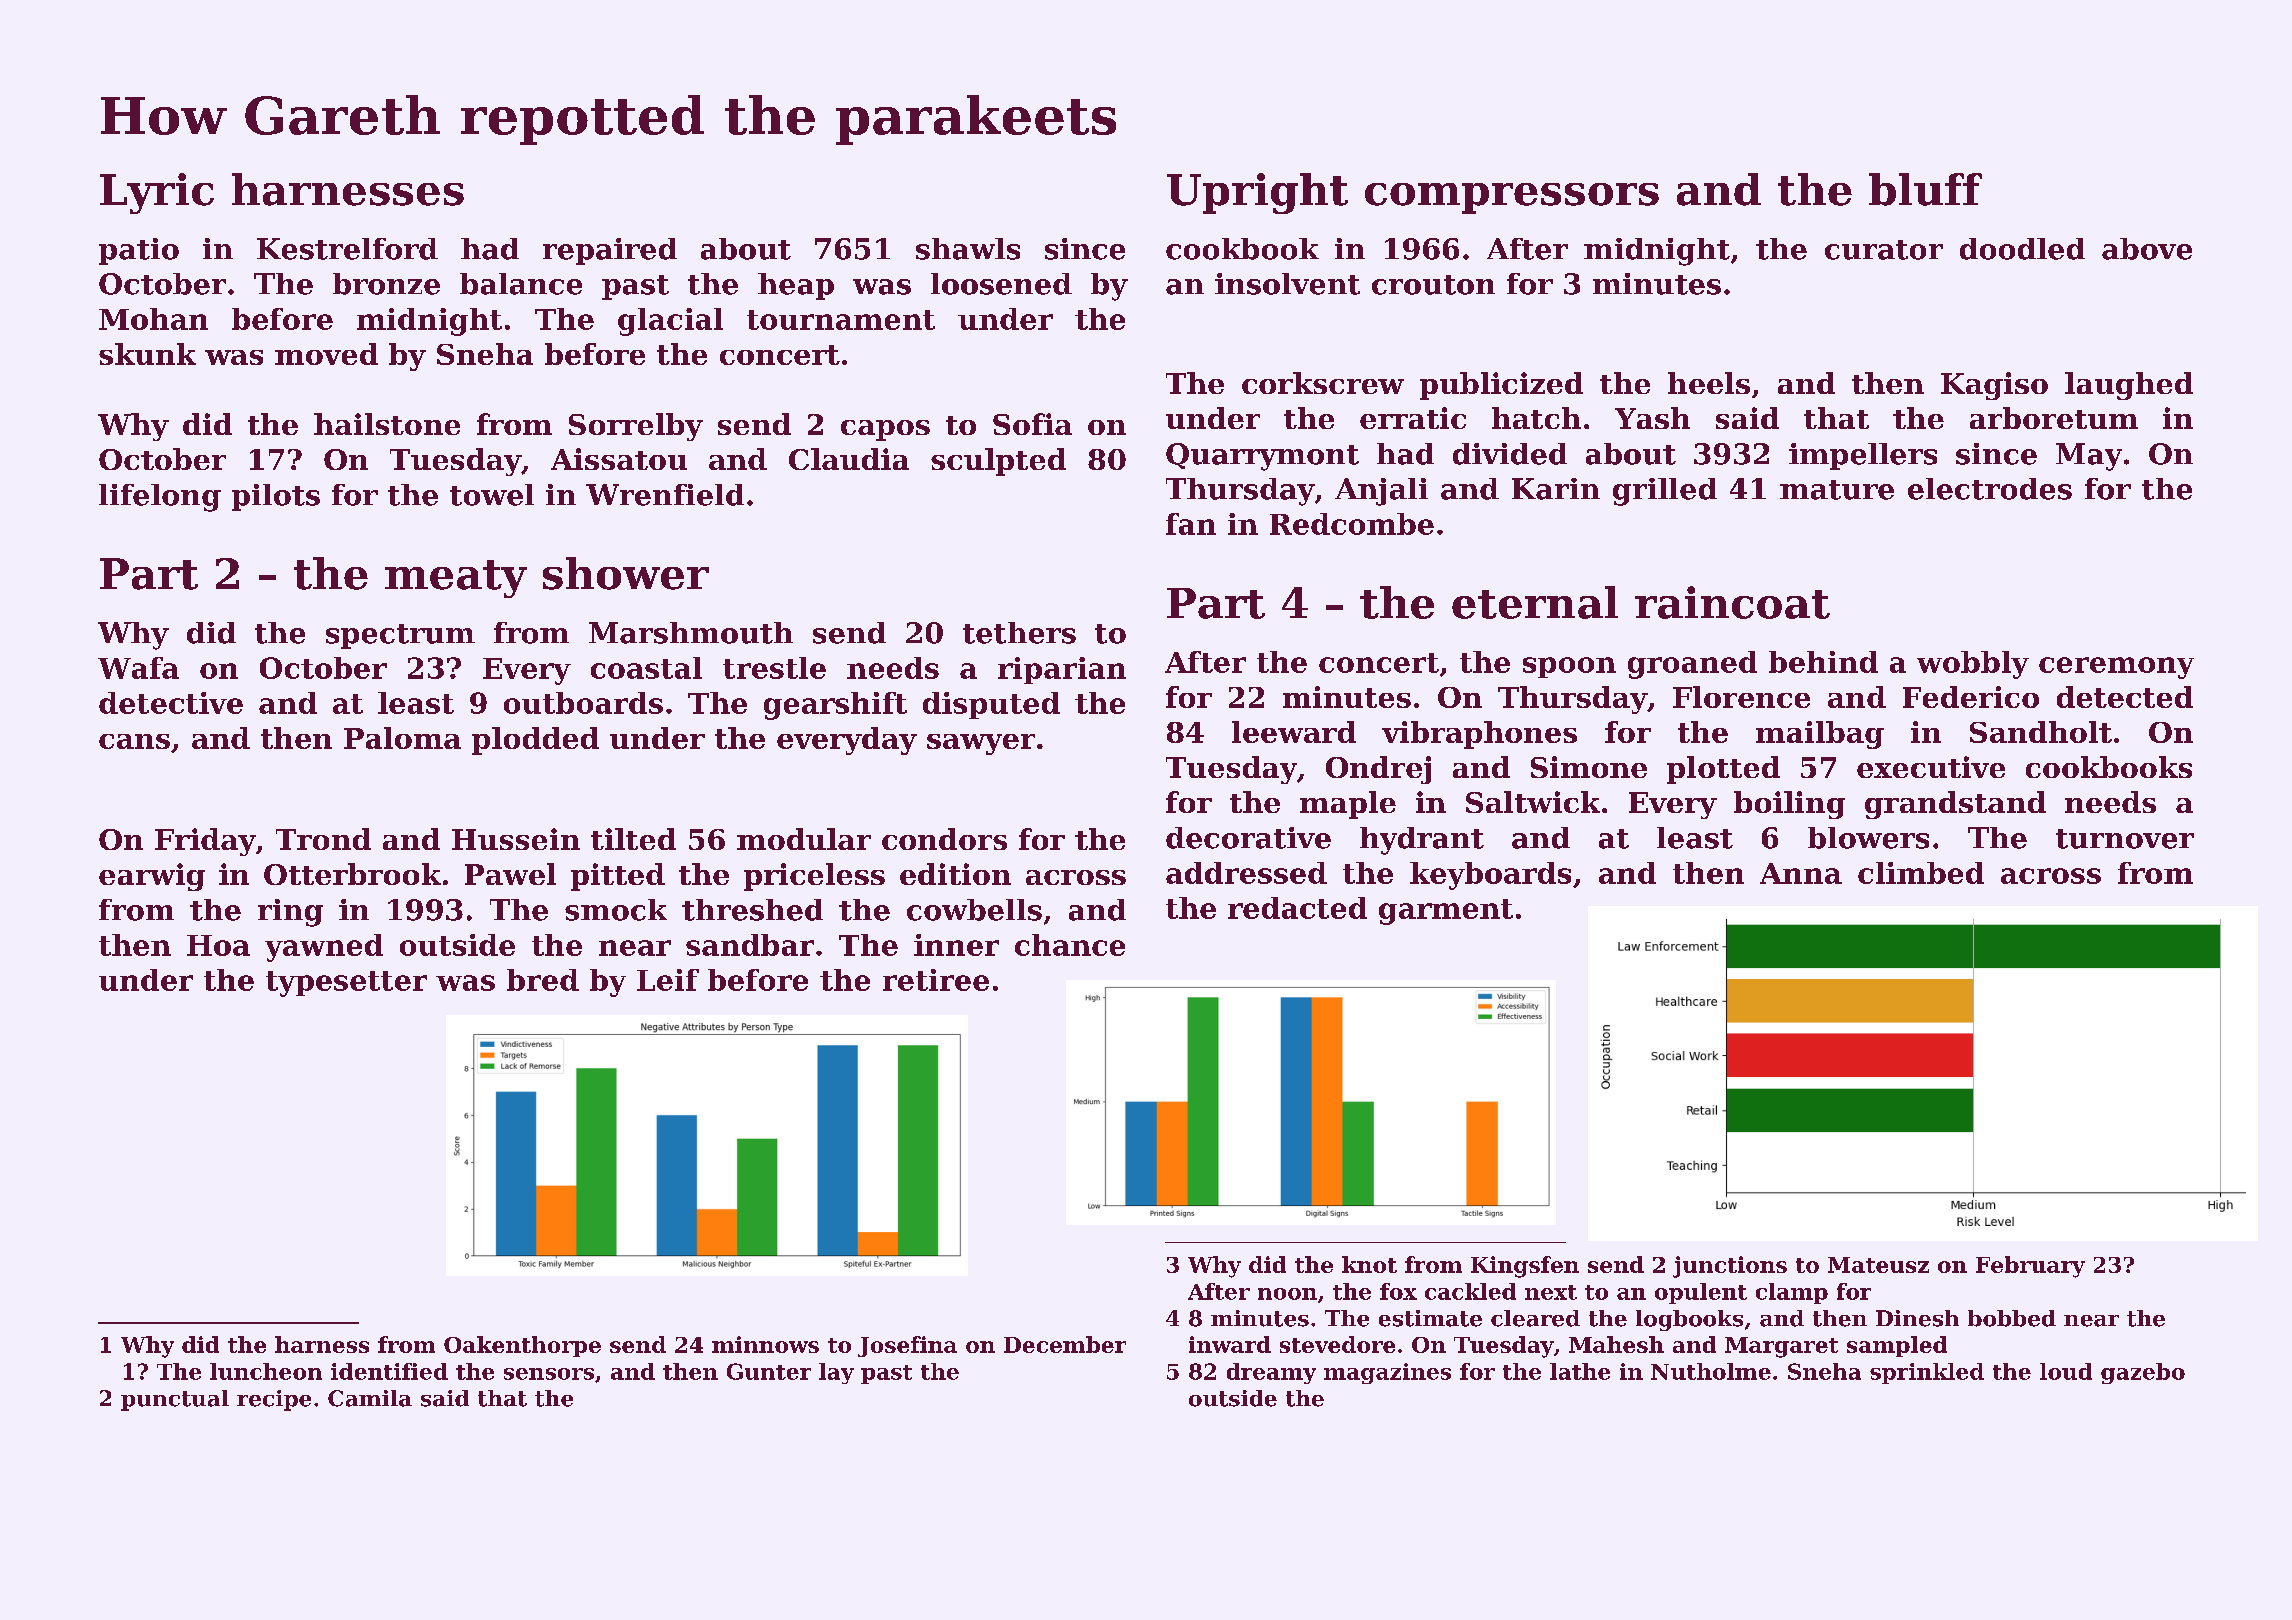 The image size is (2292, 1620). Describe the element at coordinates (636, 427) in the screenshot. I see `Sorrelby` at that location.
